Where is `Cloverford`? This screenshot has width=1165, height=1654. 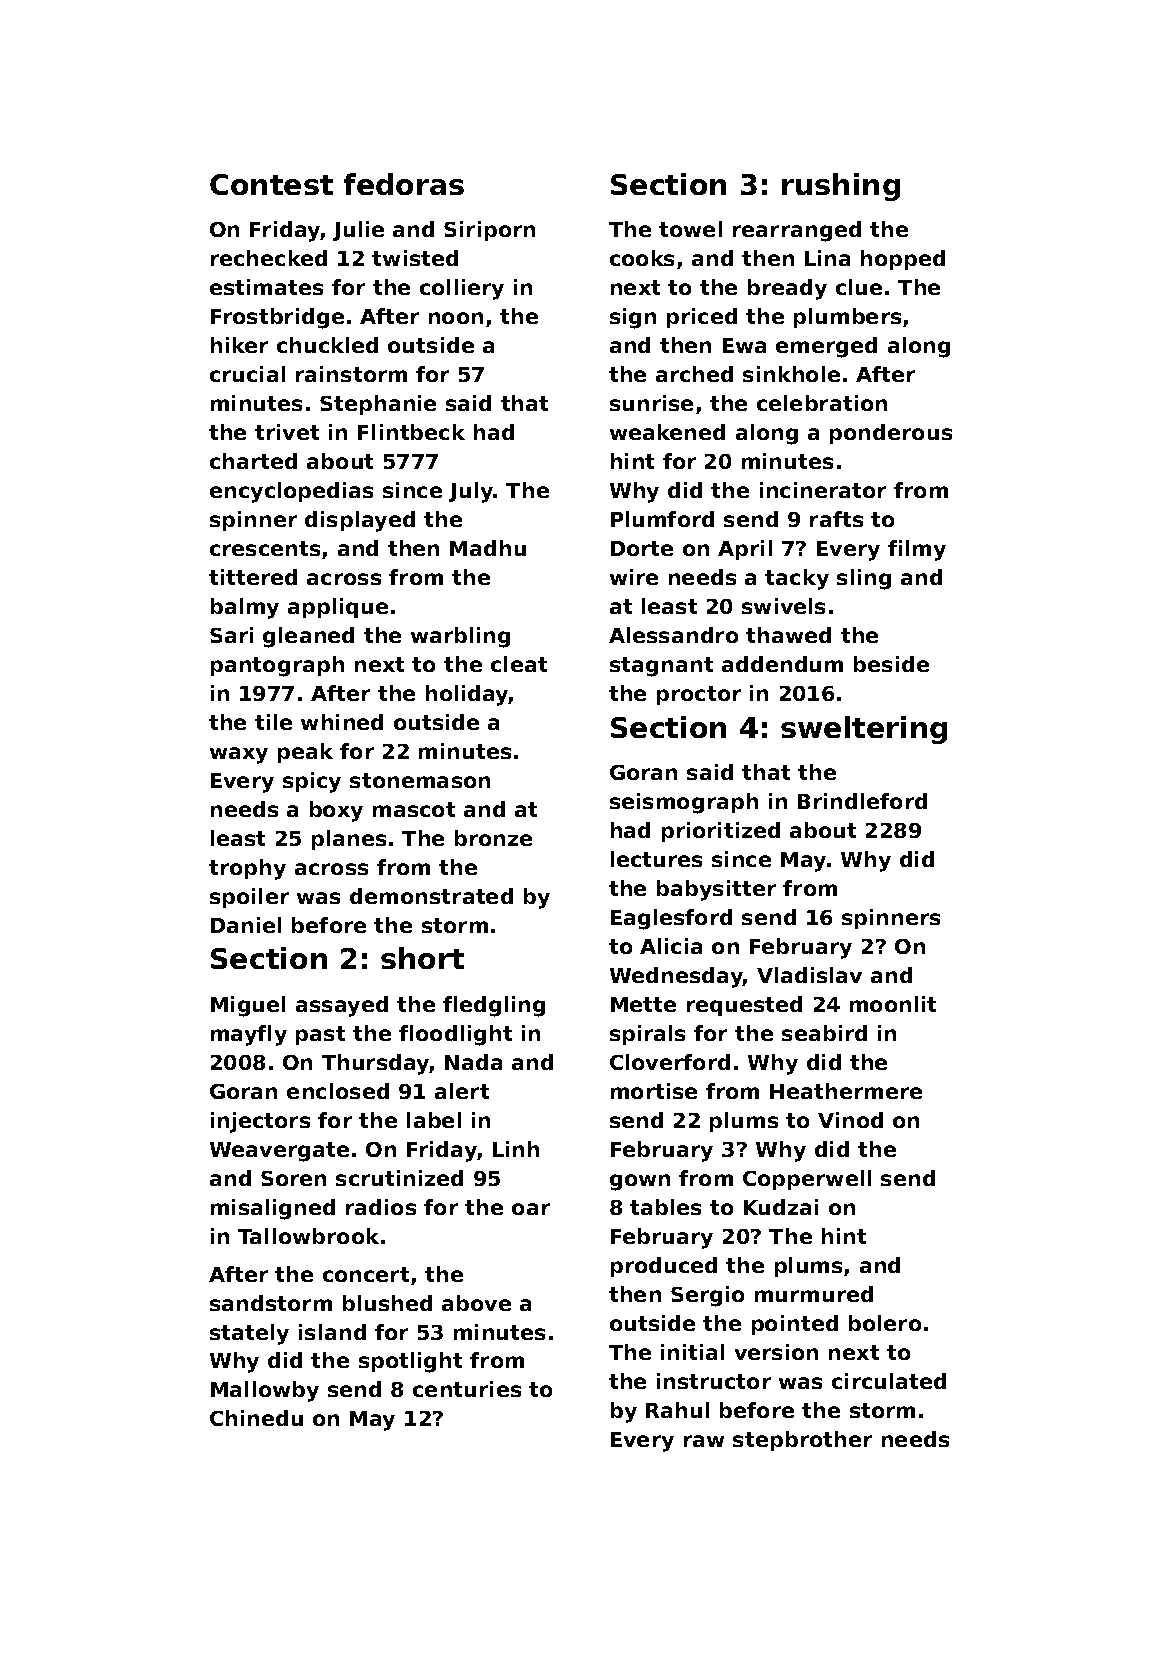
Cloverford is located at coordinates (670, 1062).
